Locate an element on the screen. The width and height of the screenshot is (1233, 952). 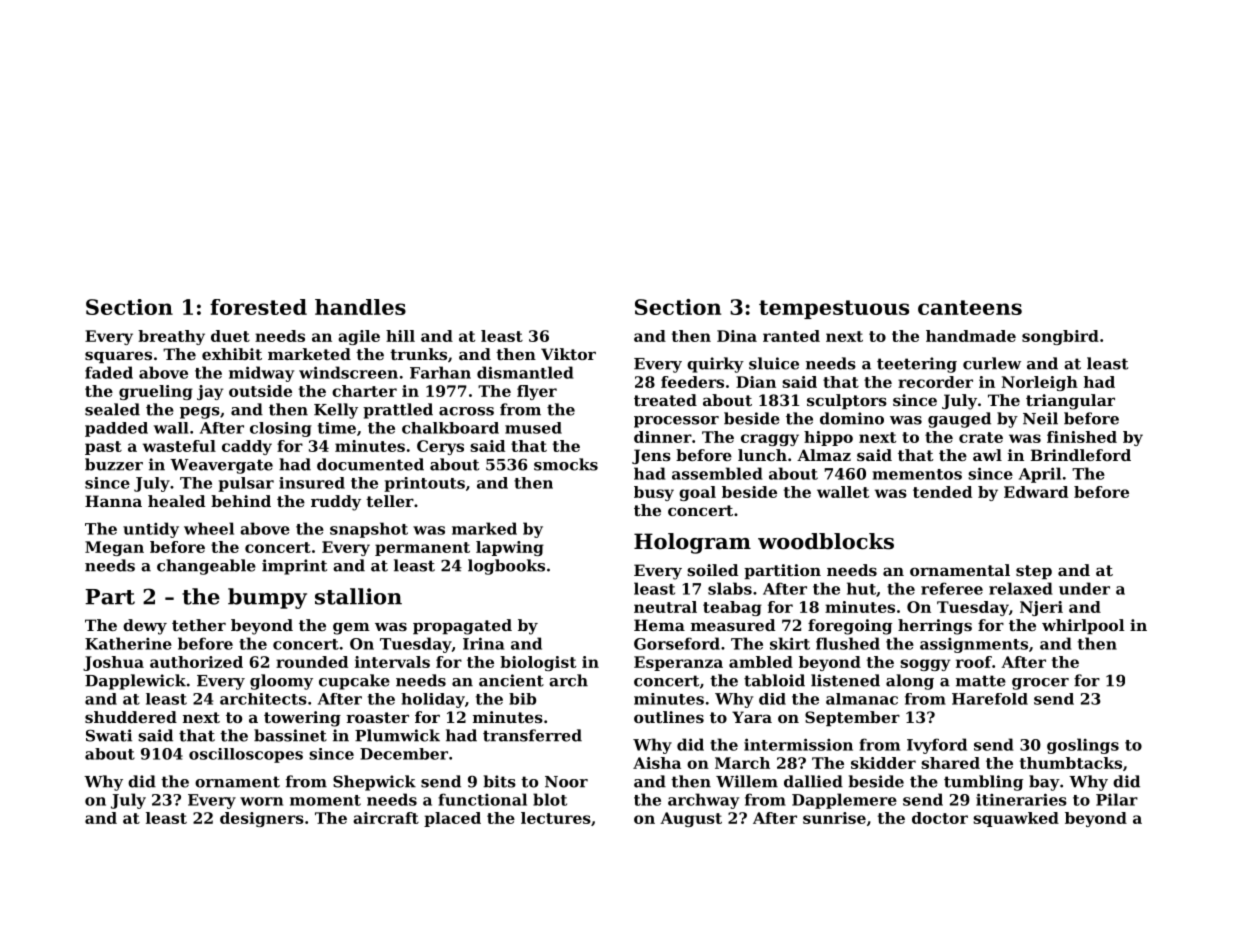
squares is located at coordinates (118, 357).
